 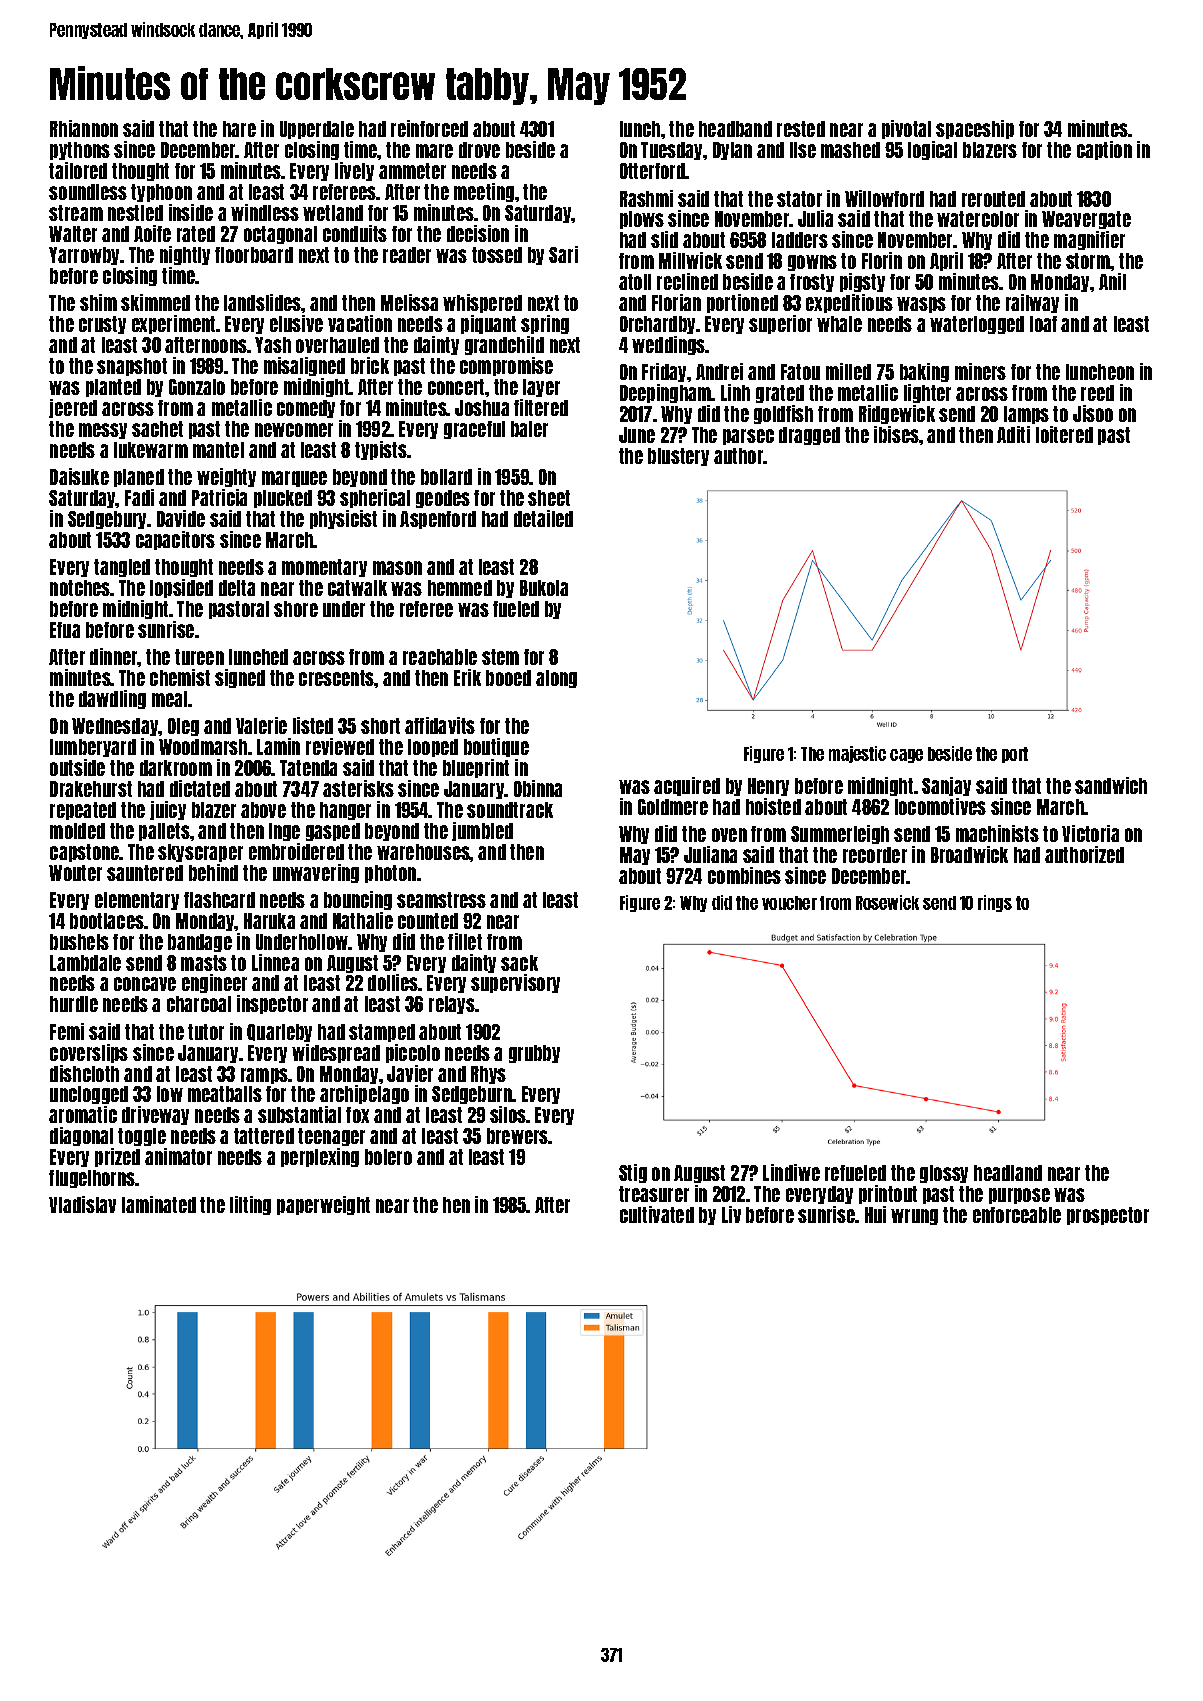 What do you see at coordinates (906, 756) in the page?
I see `cage` at bounding box center [906, 756].
